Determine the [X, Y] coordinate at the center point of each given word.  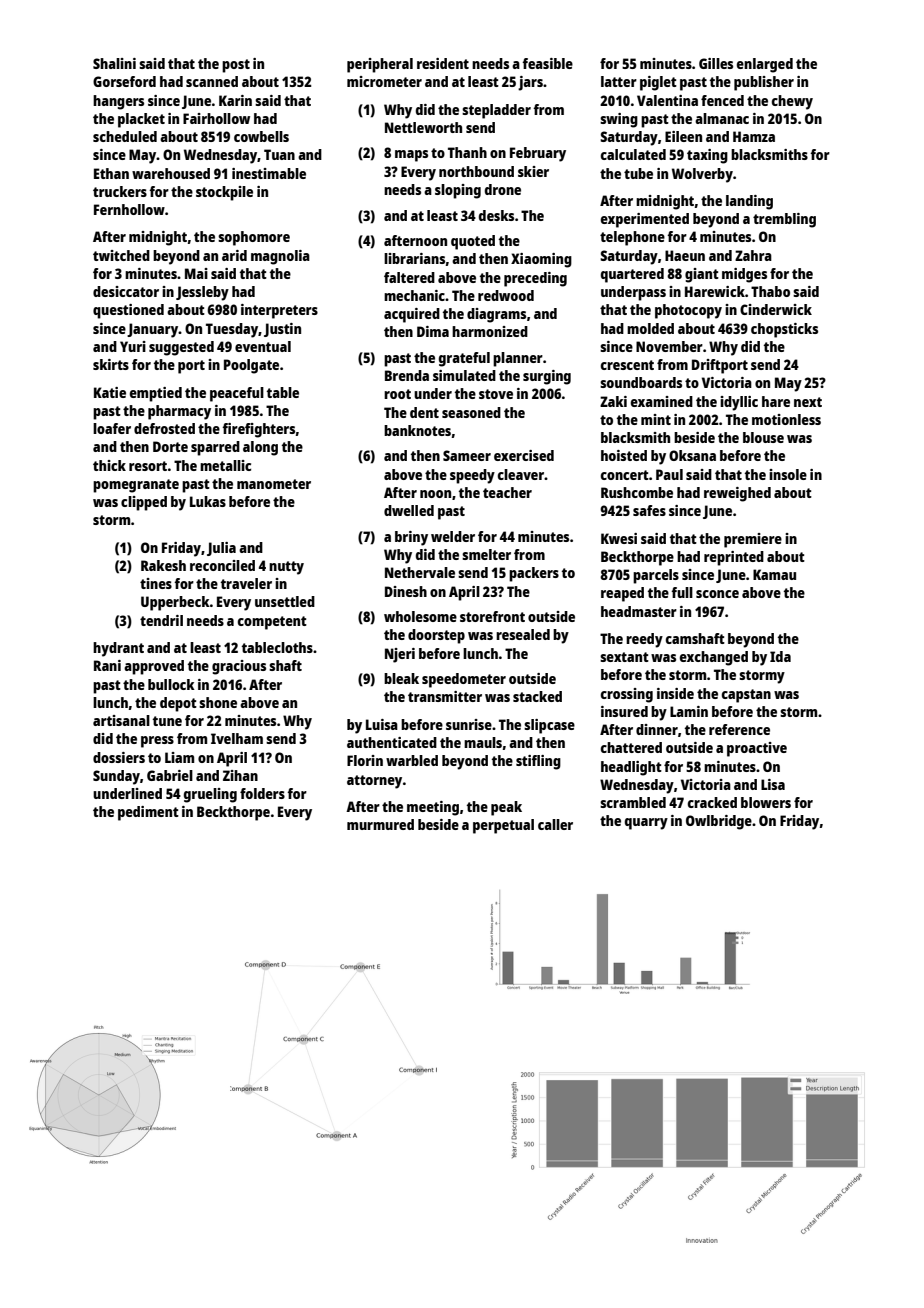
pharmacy [179, 412]
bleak [401, 678]
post [236, 66]
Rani [107, 665]
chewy [792, 102]
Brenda [407, 375]
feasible [547, 63]
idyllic [739, 403]
